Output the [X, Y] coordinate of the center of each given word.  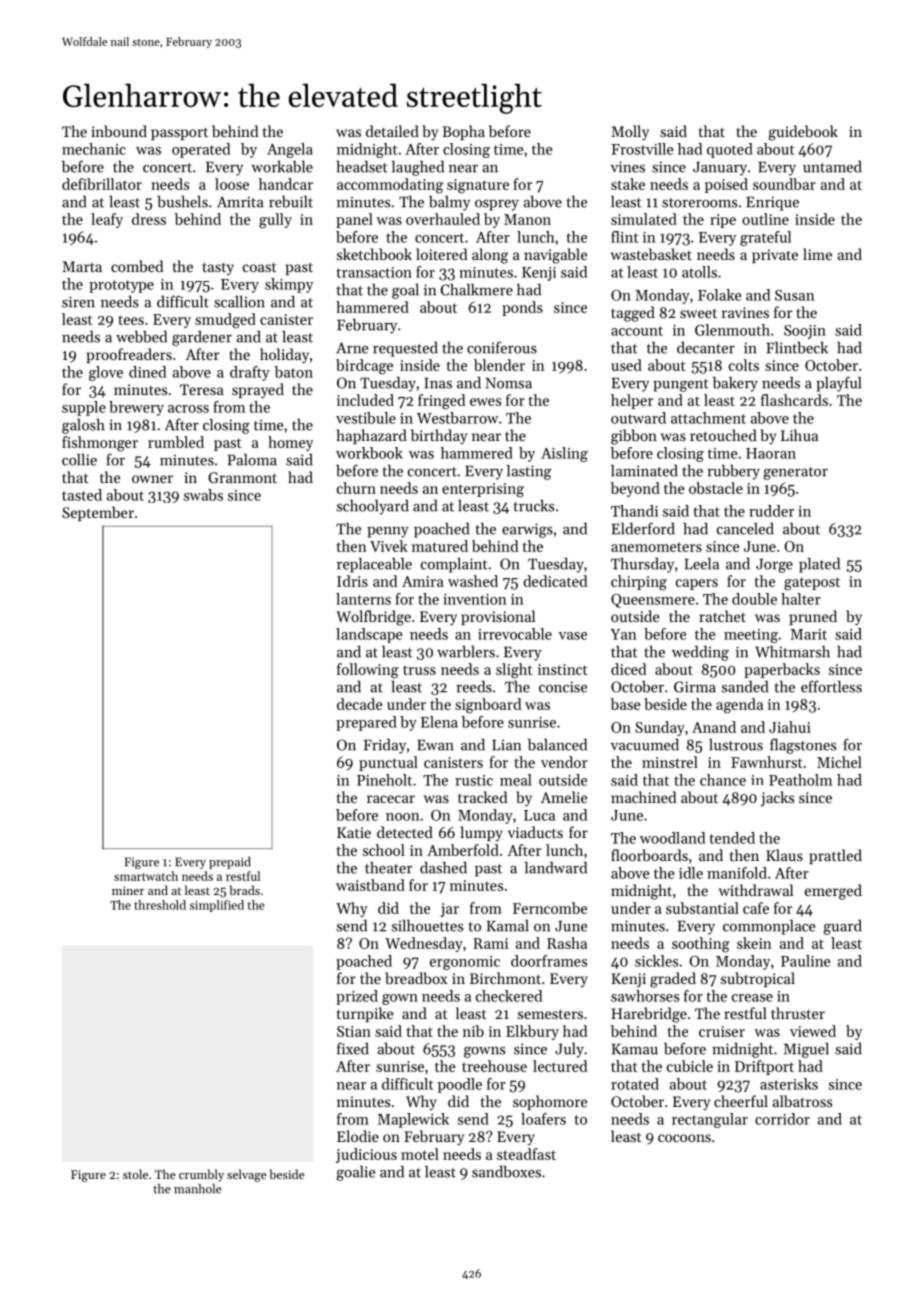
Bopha [463, 132]
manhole [198, 1189]
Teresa [202, 389]
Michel [839, 762]
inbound [119, 131]
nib [473, 1031]
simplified [217, 906]
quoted [730, 150]
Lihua [799, 435]
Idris [352, 581]
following [368, 671]
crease [752, 998]
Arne [352, 348]
